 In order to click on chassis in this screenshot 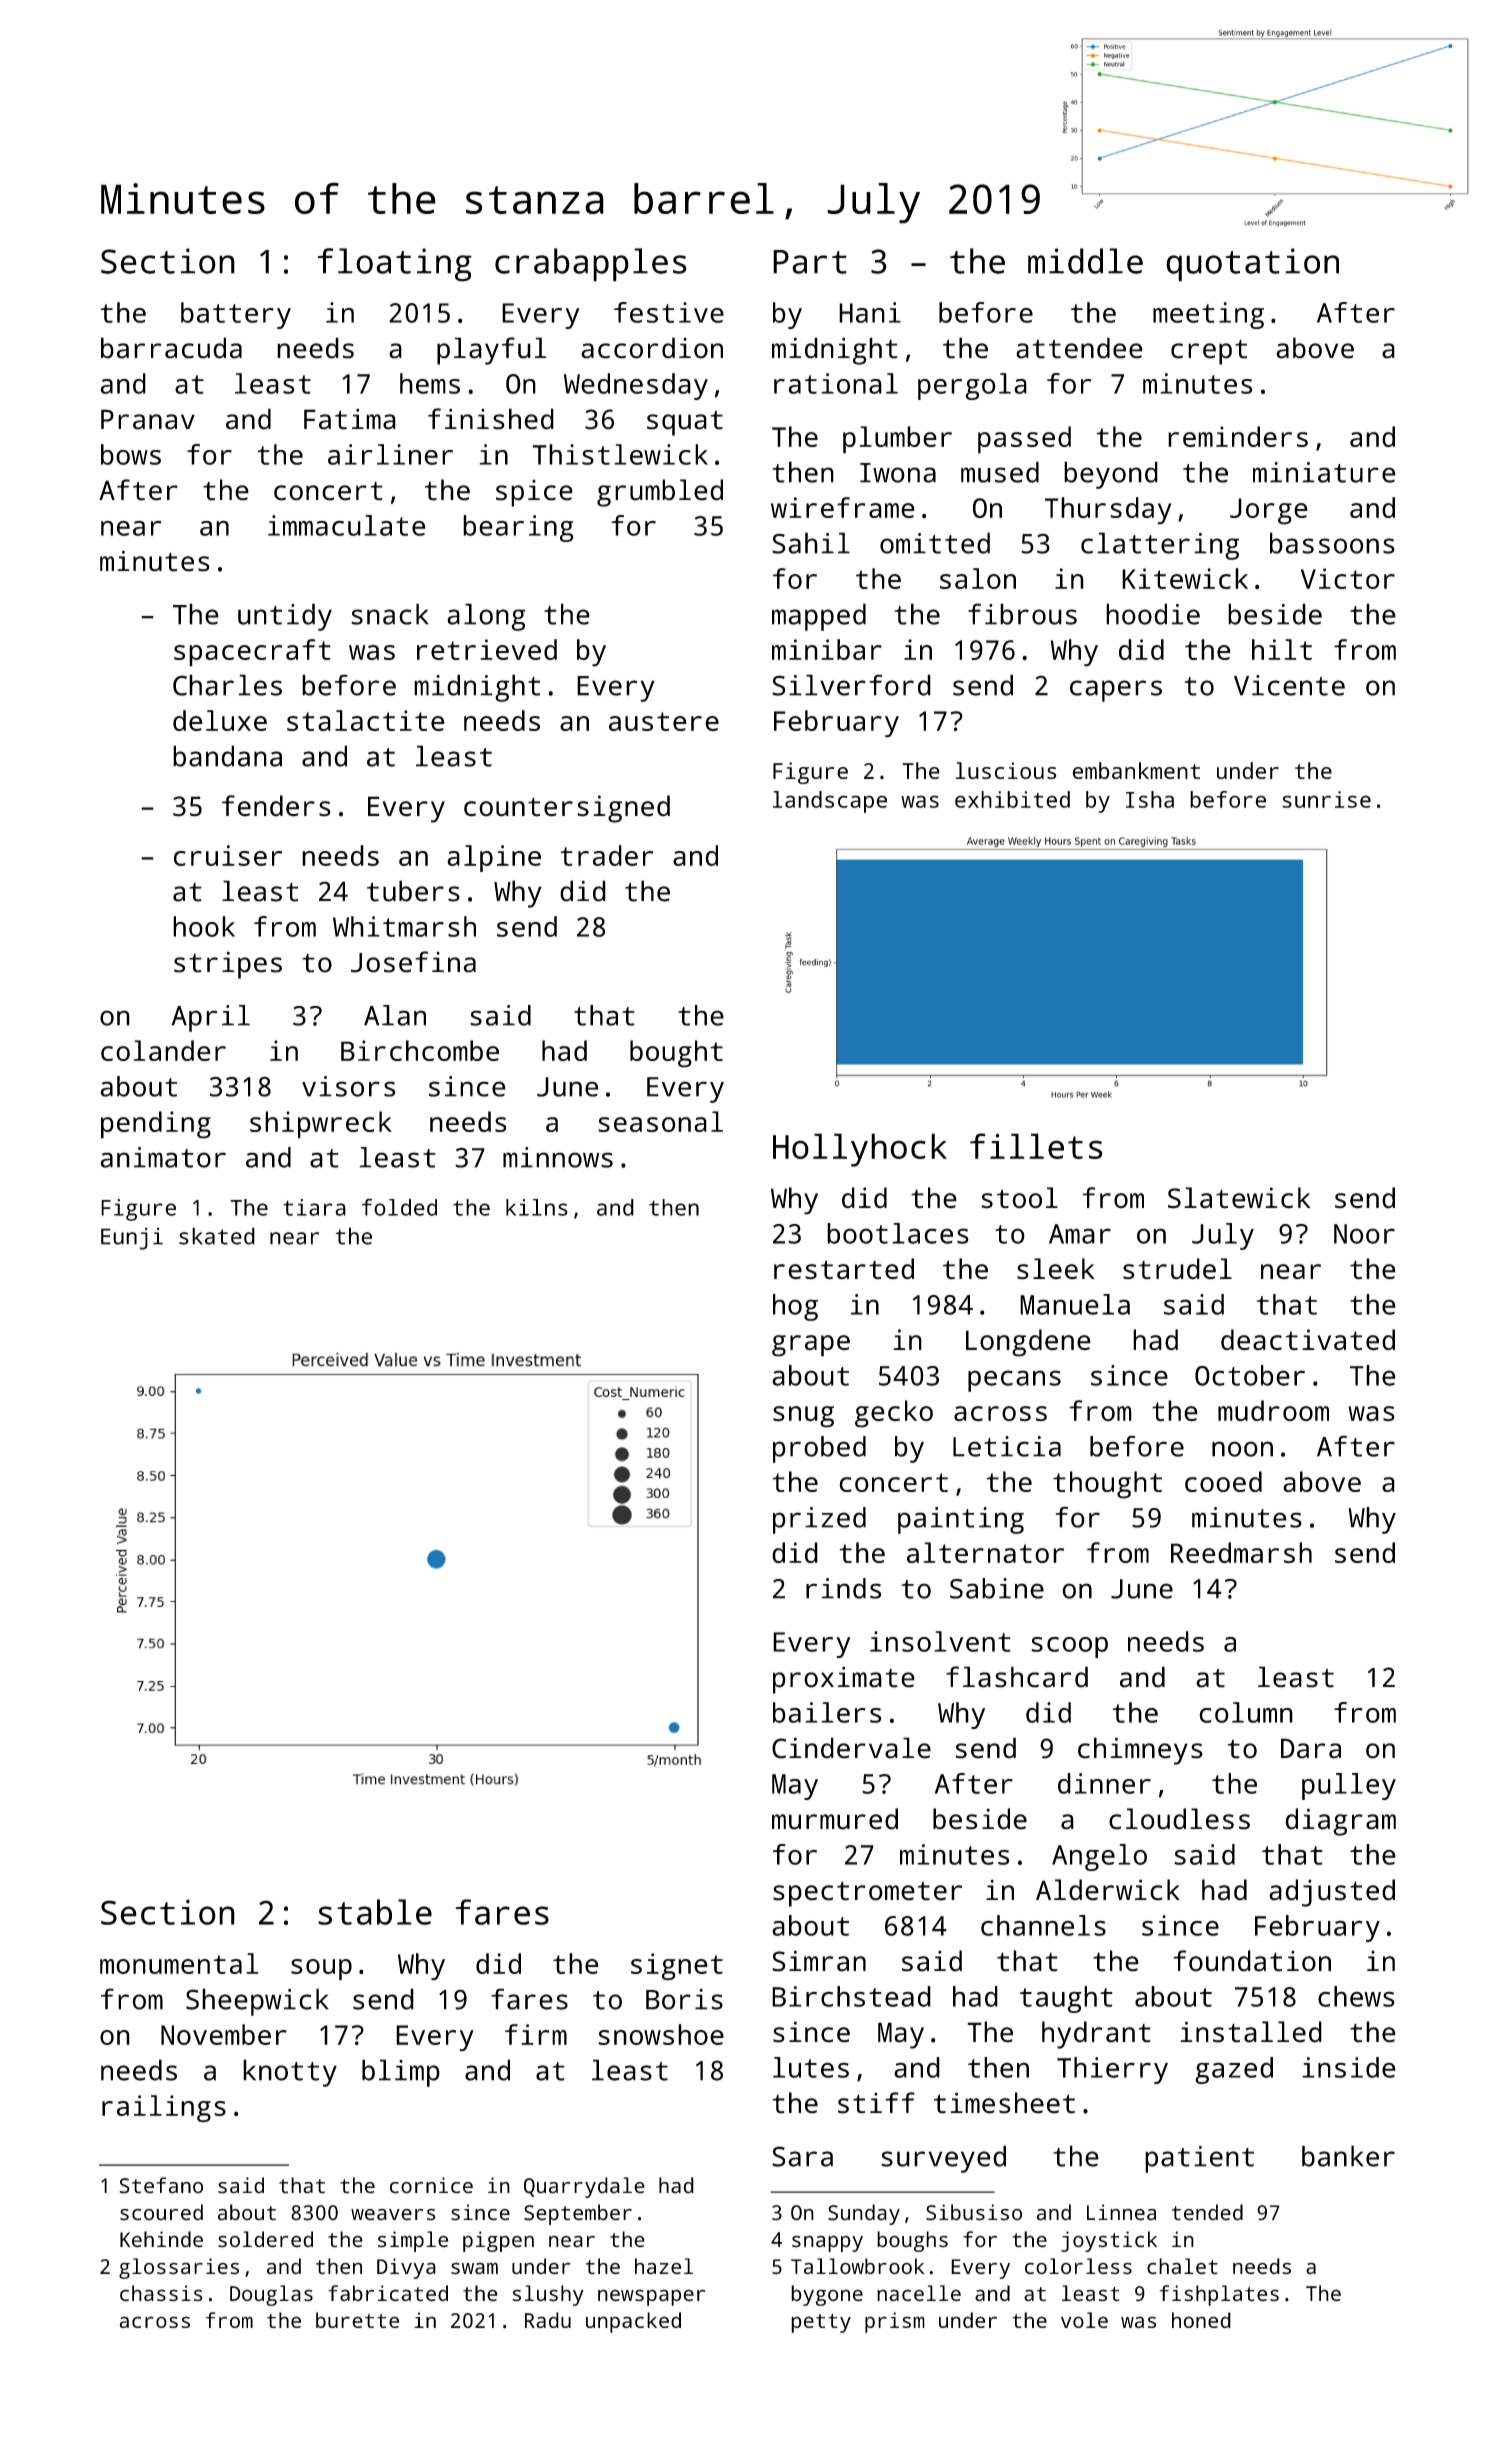, I will do `click(161, 2293)`.
